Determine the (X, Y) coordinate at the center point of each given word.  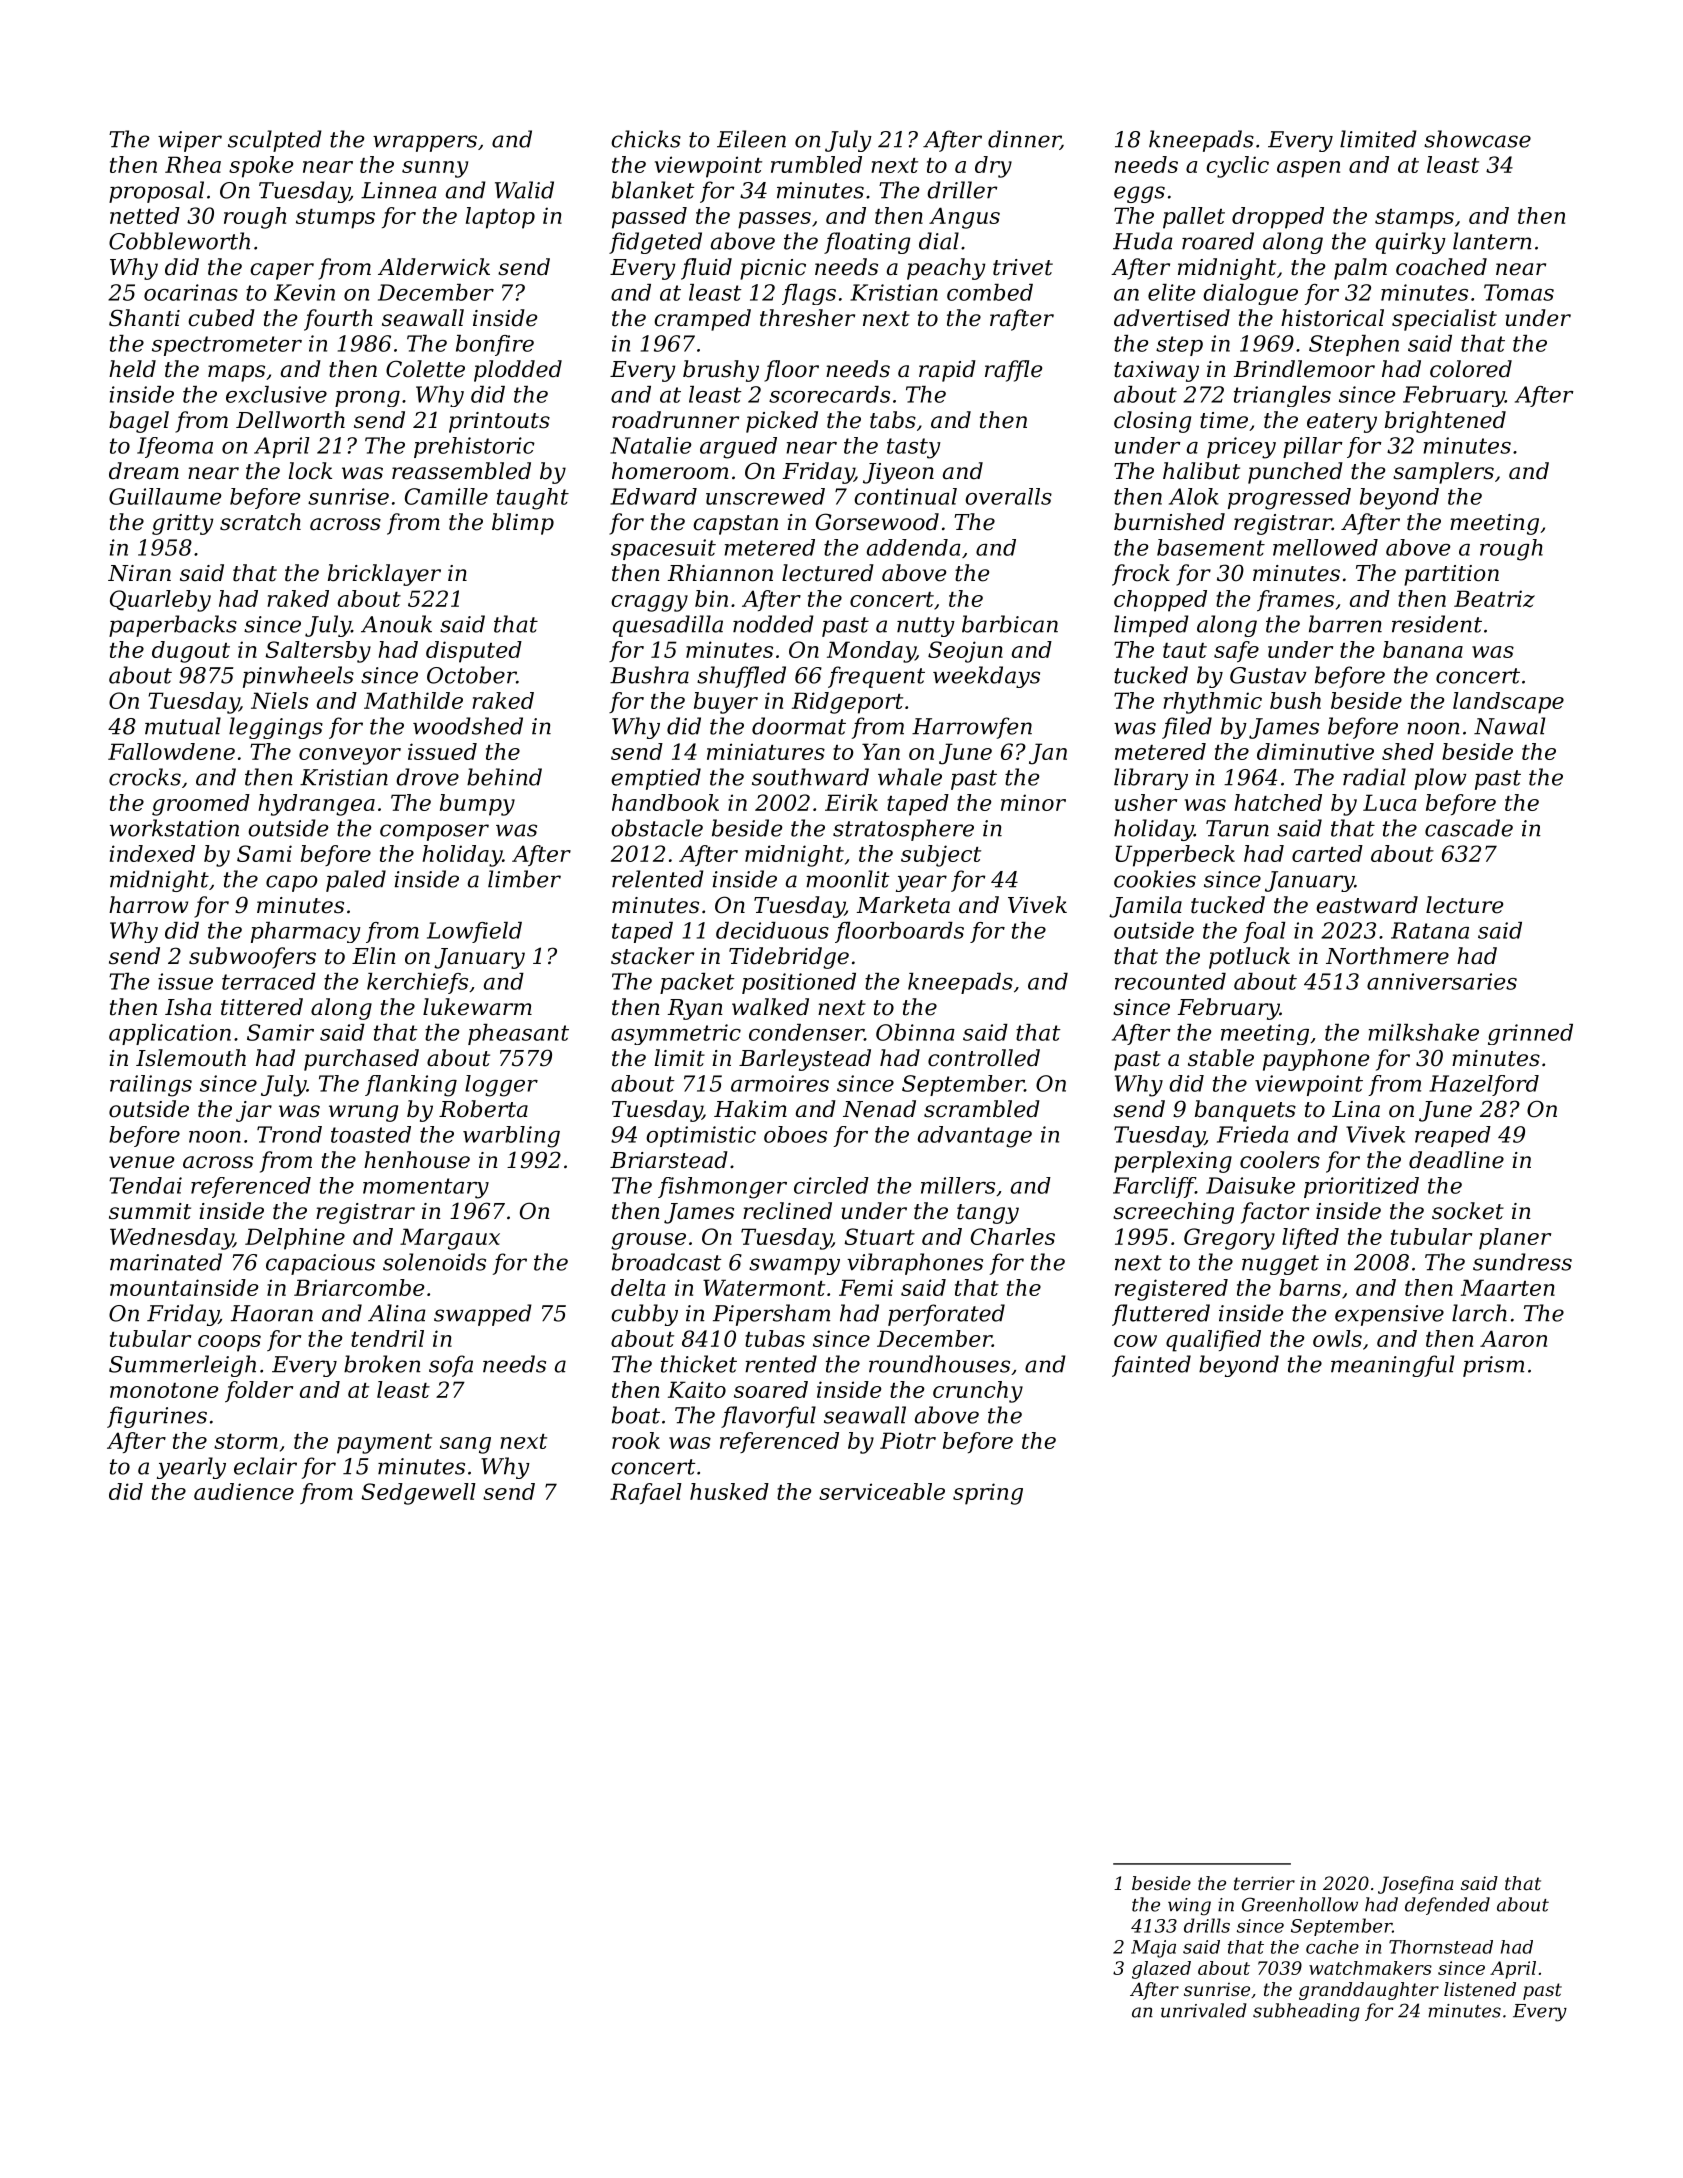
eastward (1367, 905)
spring (988, 1494)
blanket (653, 190)
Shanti (144, 318)
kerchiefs (417, 983)
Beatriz (1494, 599)
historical (1332, 318)
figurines (157, 1417)
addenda (914, 547)
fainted (1151, 1366)
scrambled (982, 1109)
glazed (1161, 1970)
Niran (139, 573)
